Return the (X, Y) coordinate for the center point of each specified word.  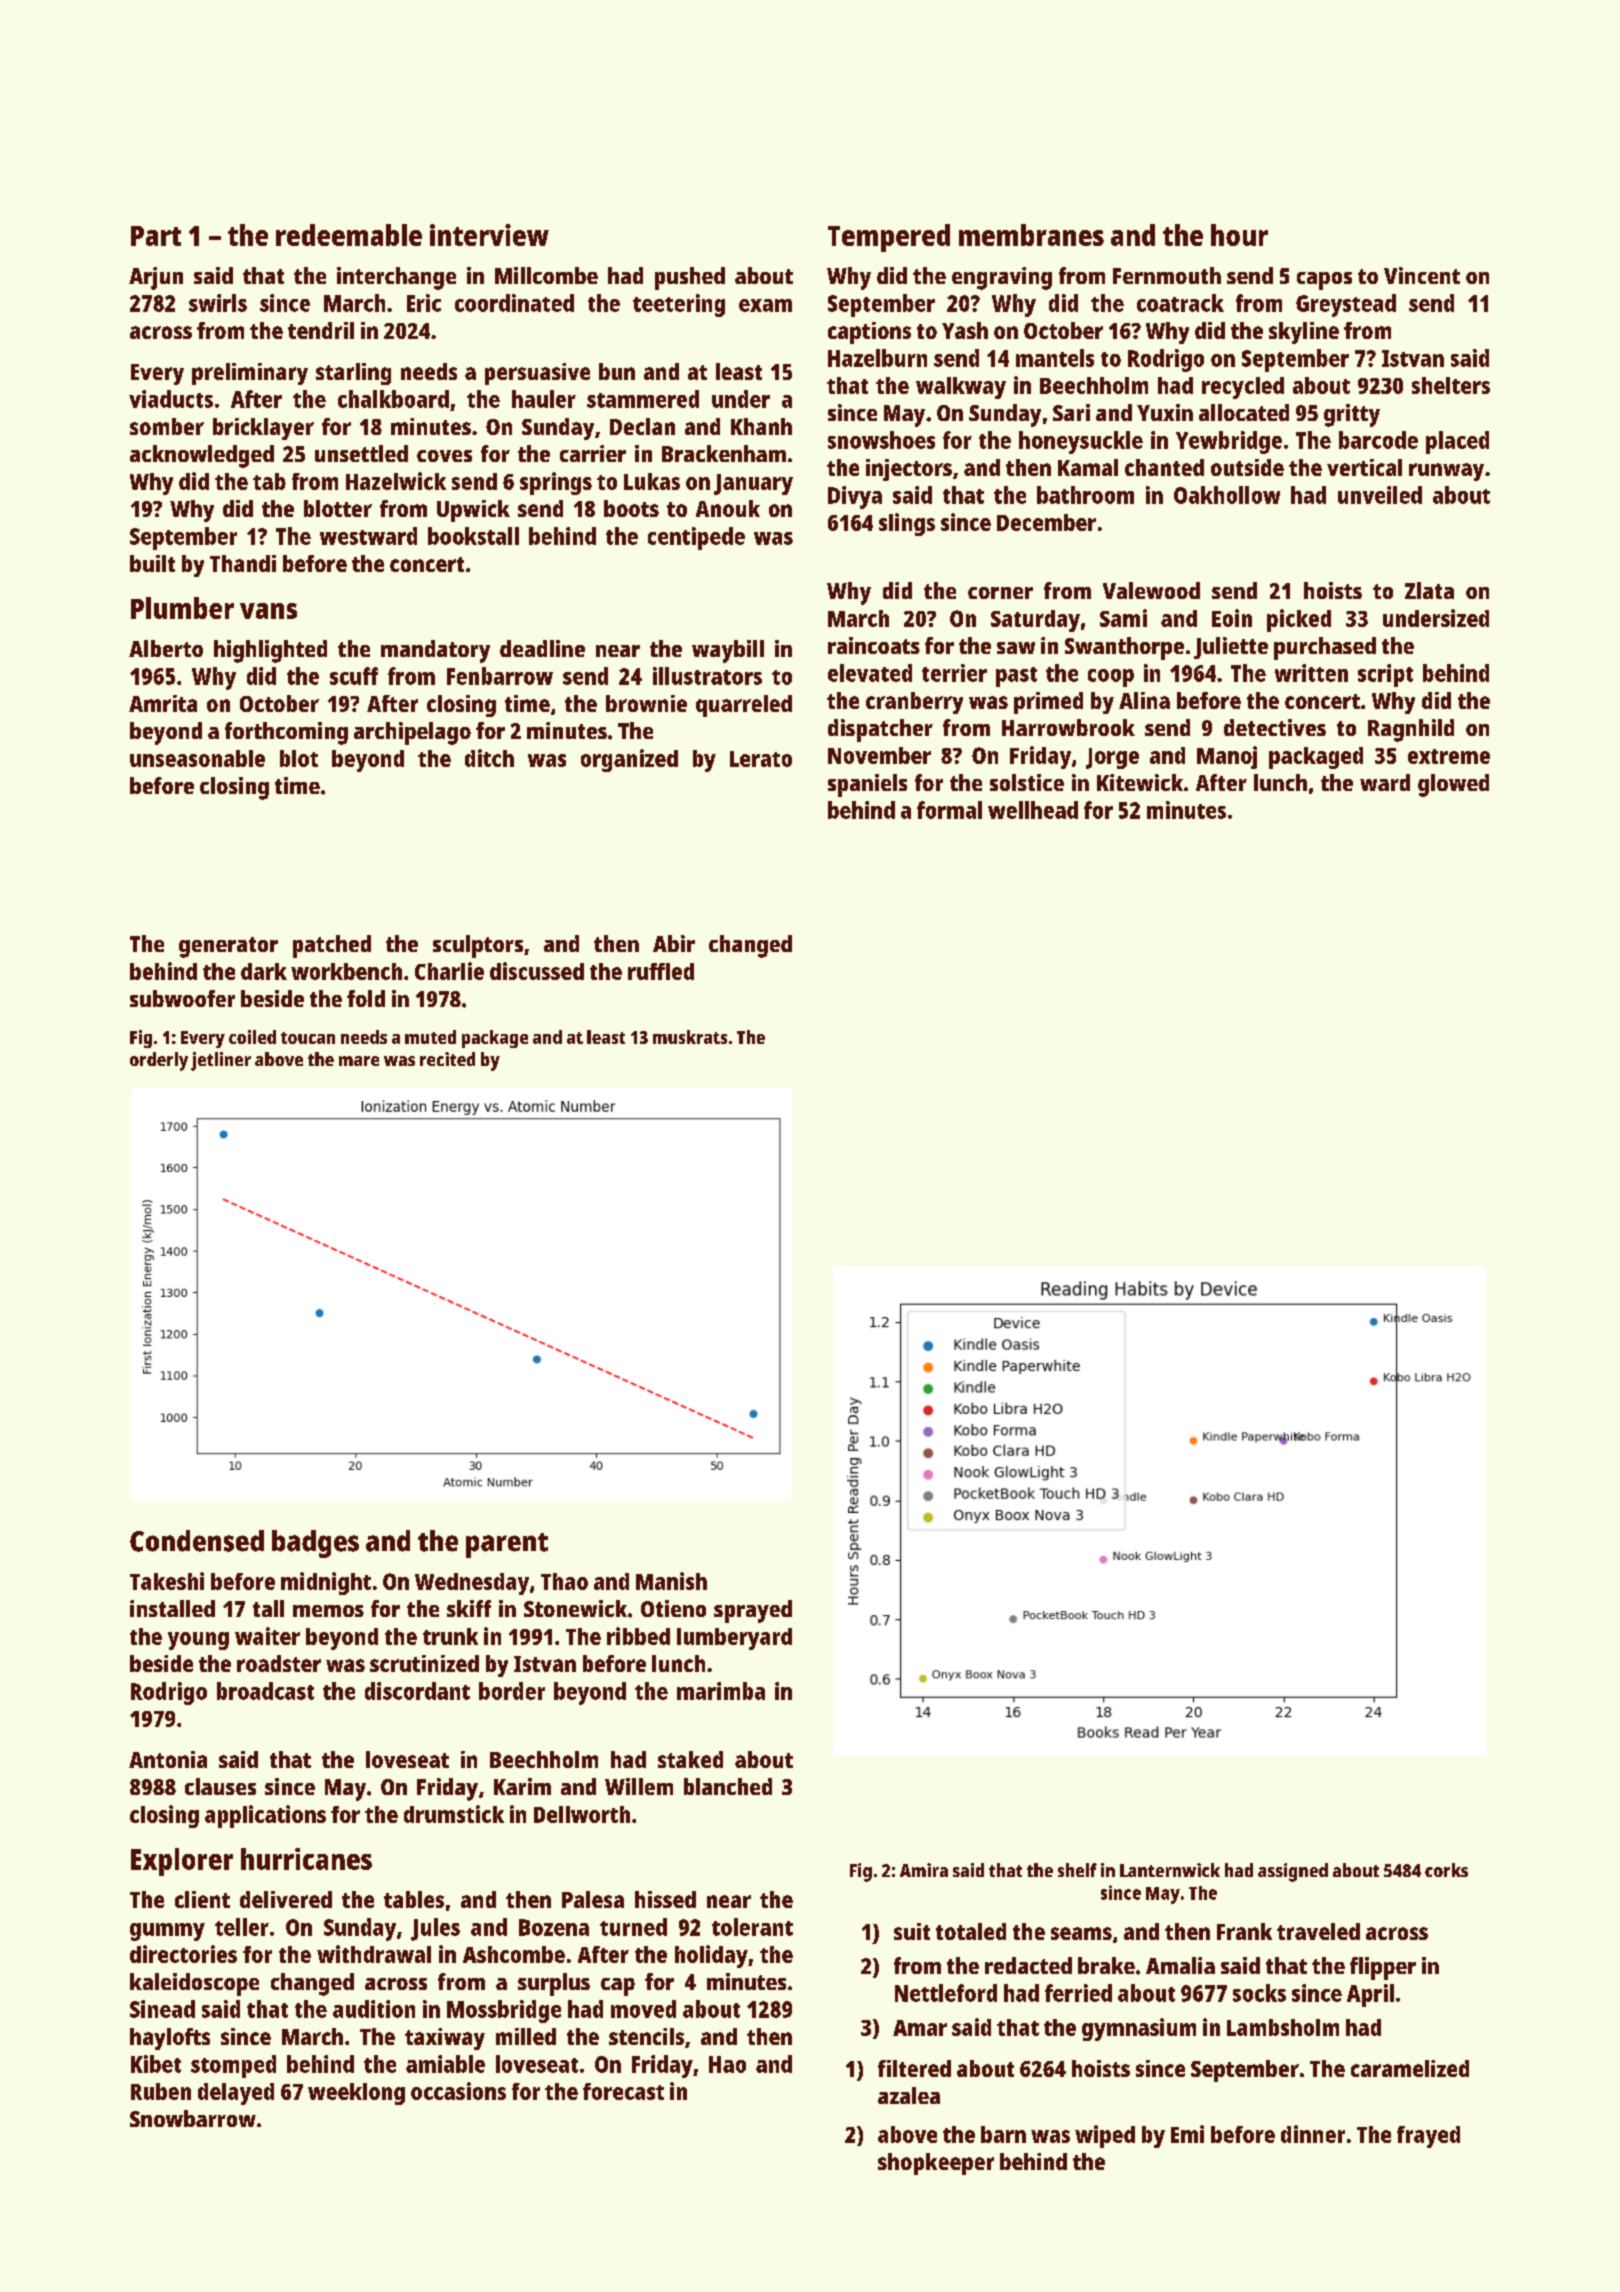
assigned (1293, 1872)
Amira (924, 1870)
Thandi (243, 563)
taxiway (445, 2039)
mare (359, 1061)
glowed (1453, 785)
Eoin (1232, 618)
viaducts (171, 399)
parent (507, 1545)
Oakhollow (1227, 495)
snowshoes (881, 440)
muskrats (690, 1037)
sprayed (753, 1611)
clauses (220, 1786)
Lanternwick (1170, 1870)
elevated (870, 673)
